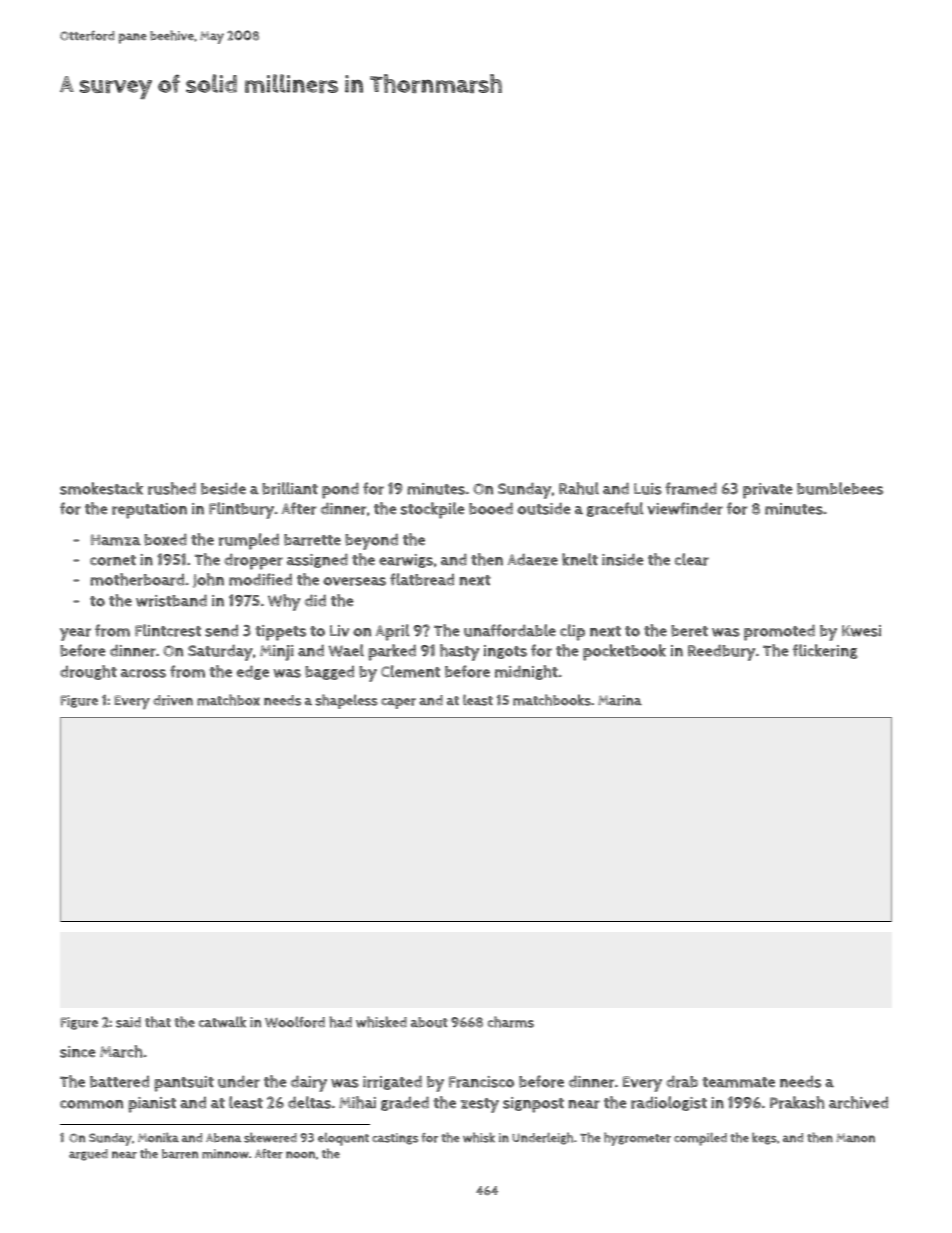  I want to click on matchbooks, so click(552, 700).
